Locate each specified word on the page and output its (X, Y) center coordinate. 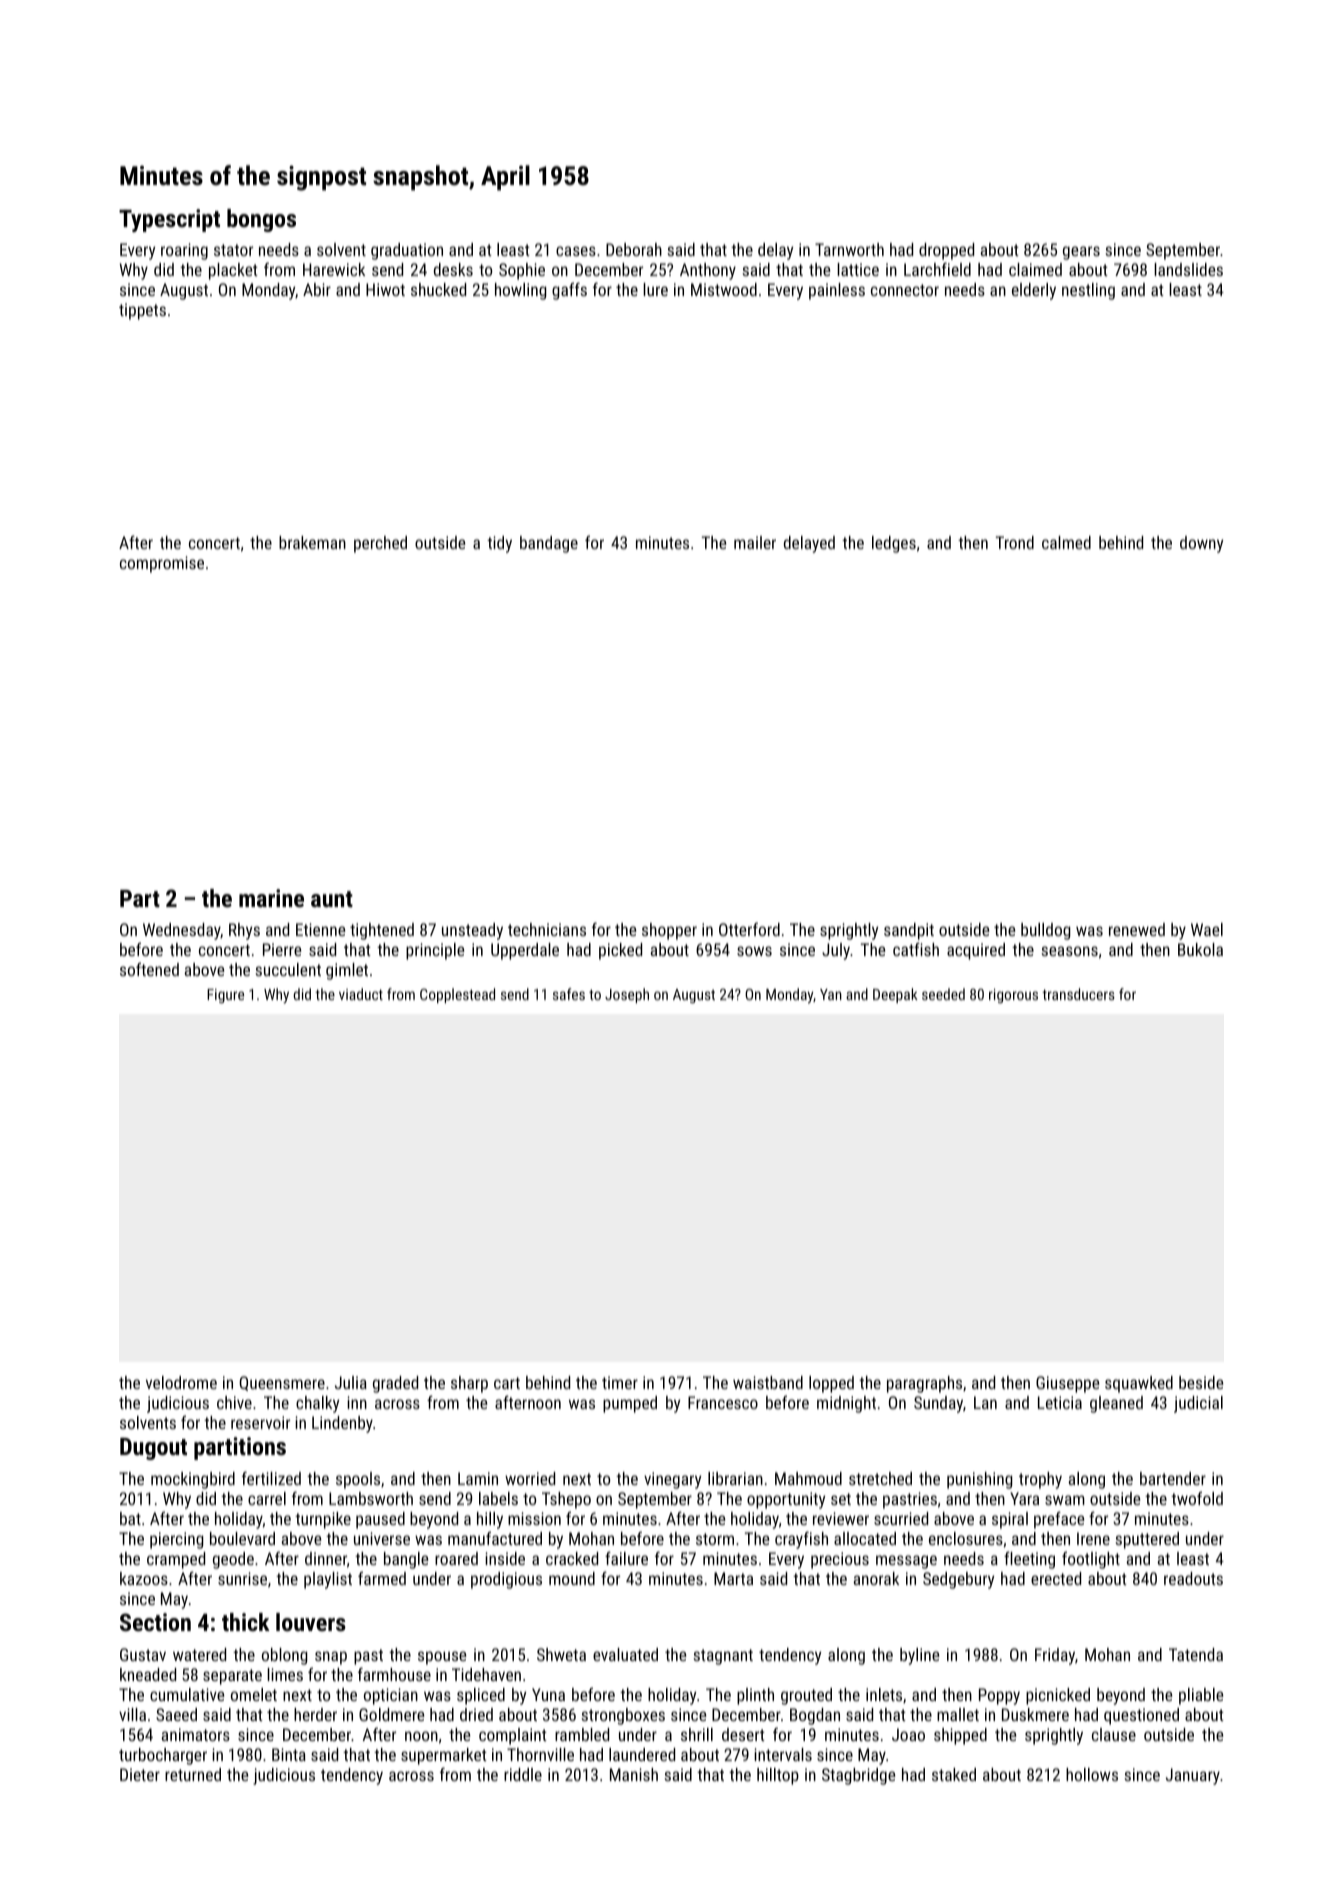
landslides (1188, 269)
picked (620, 951)
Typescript (169, 220)
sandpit (909, 931)
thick (246, 1622)
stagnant (723, 1657)
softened (149, 969)
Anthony (708, 271)
